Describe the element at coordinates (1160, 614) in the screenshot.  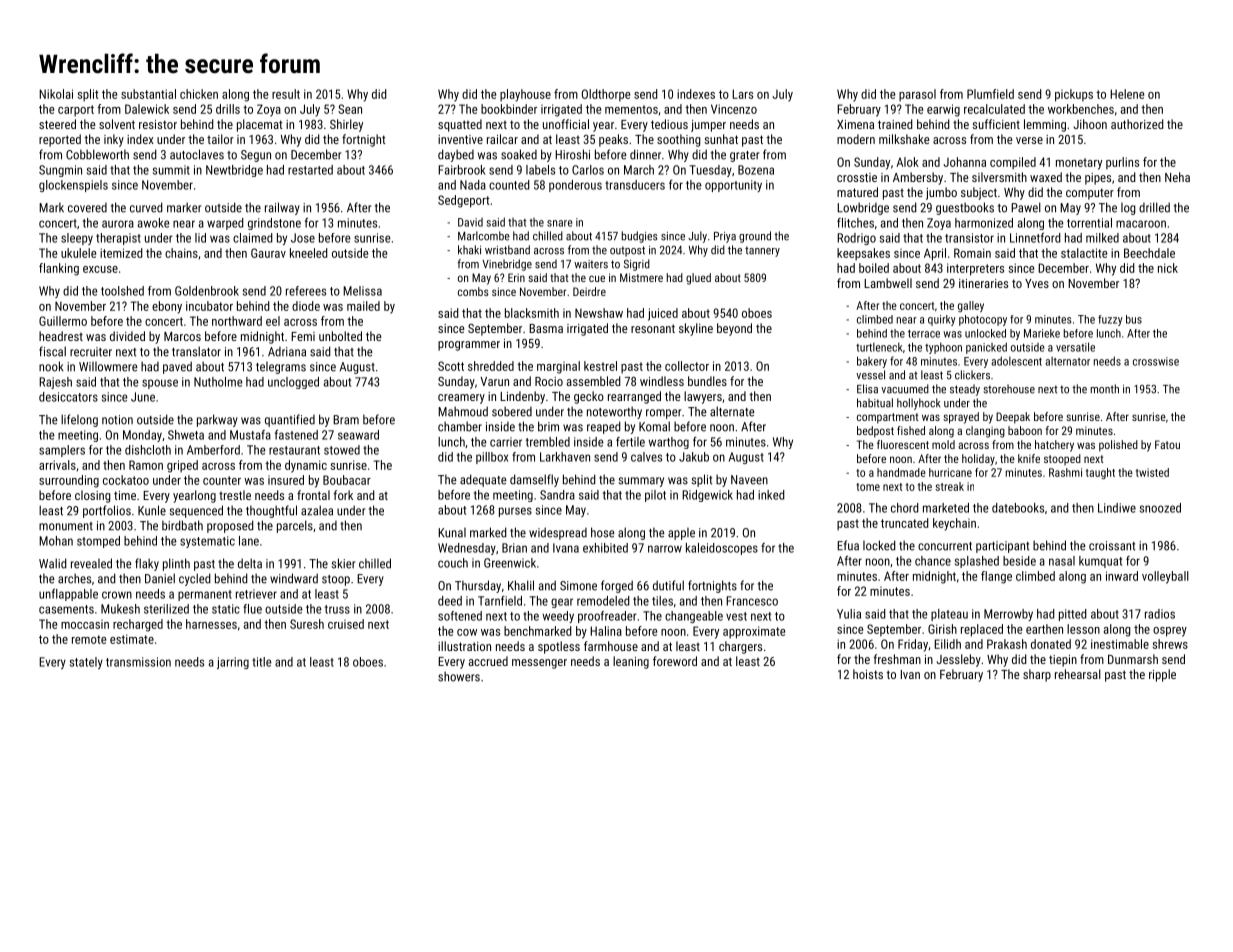
I see `radios` at that location.
